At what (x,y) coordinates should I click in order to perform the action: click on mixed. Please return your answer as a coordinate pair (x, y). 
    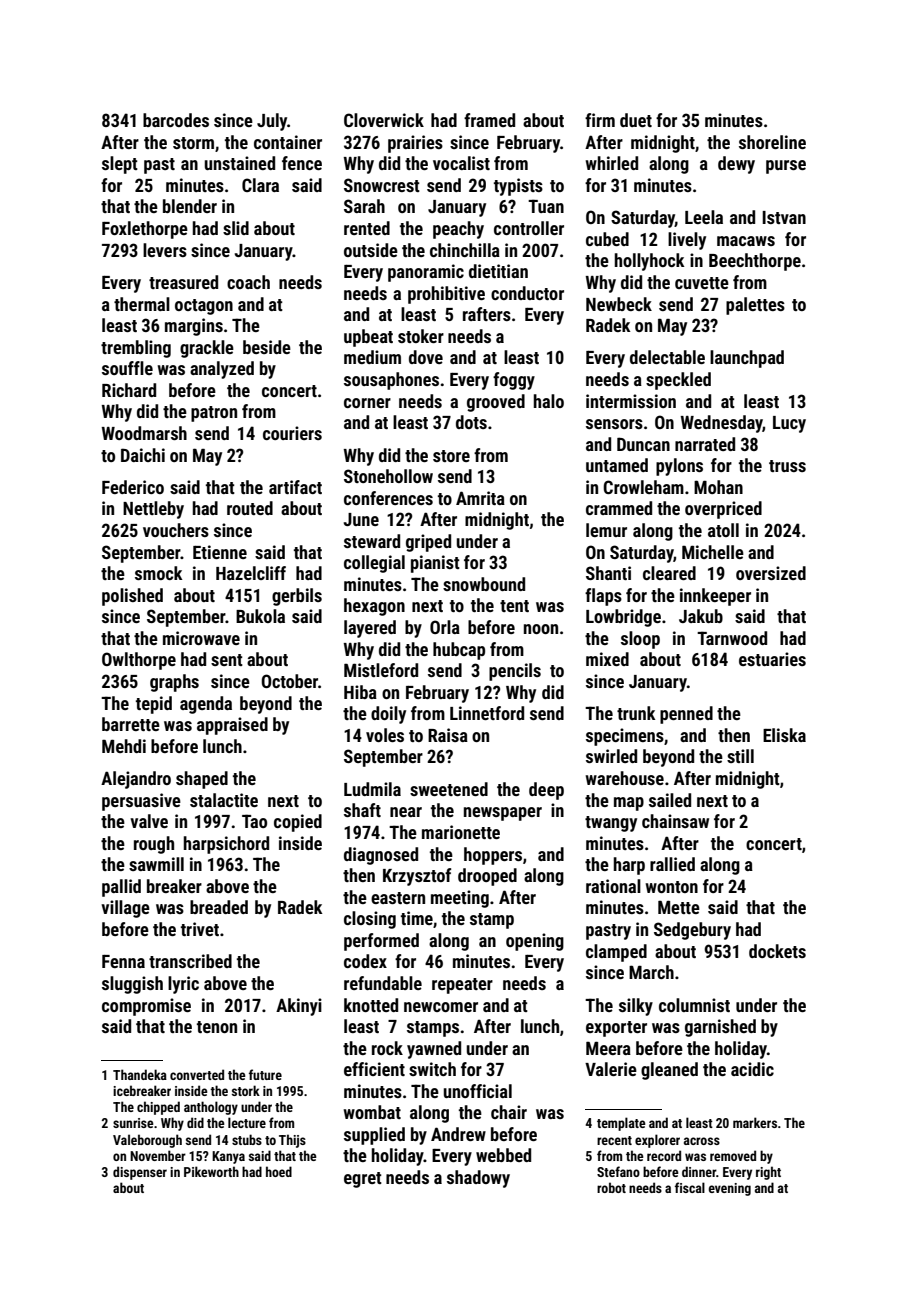
    Looking at the image, I should click on (607, 659).
